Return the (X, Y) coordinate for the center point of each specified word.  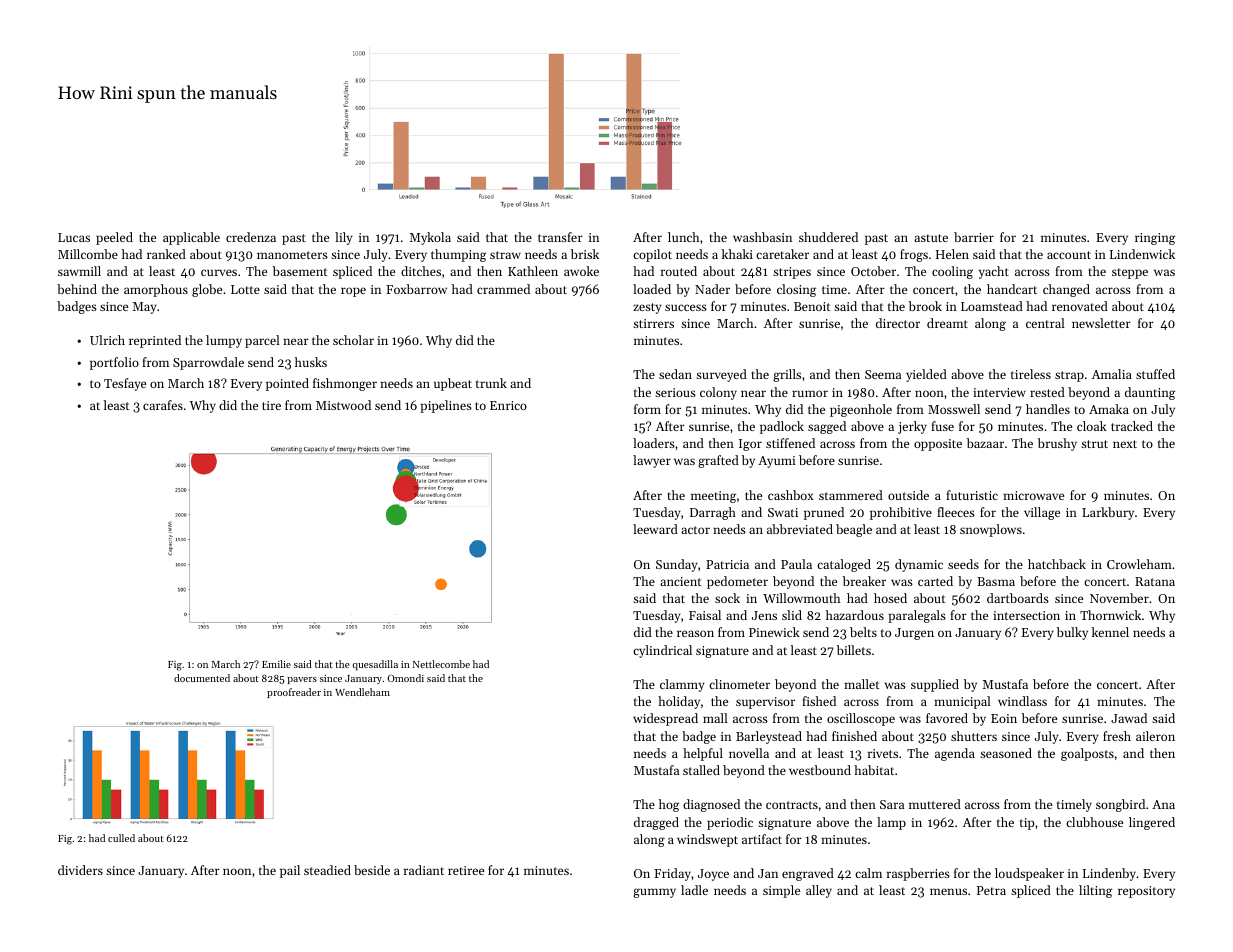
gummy (654, 893)
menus (948, 891)
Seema (883, 374)
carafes (163, 405)
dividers (80, 870)
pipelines (446, 406)
